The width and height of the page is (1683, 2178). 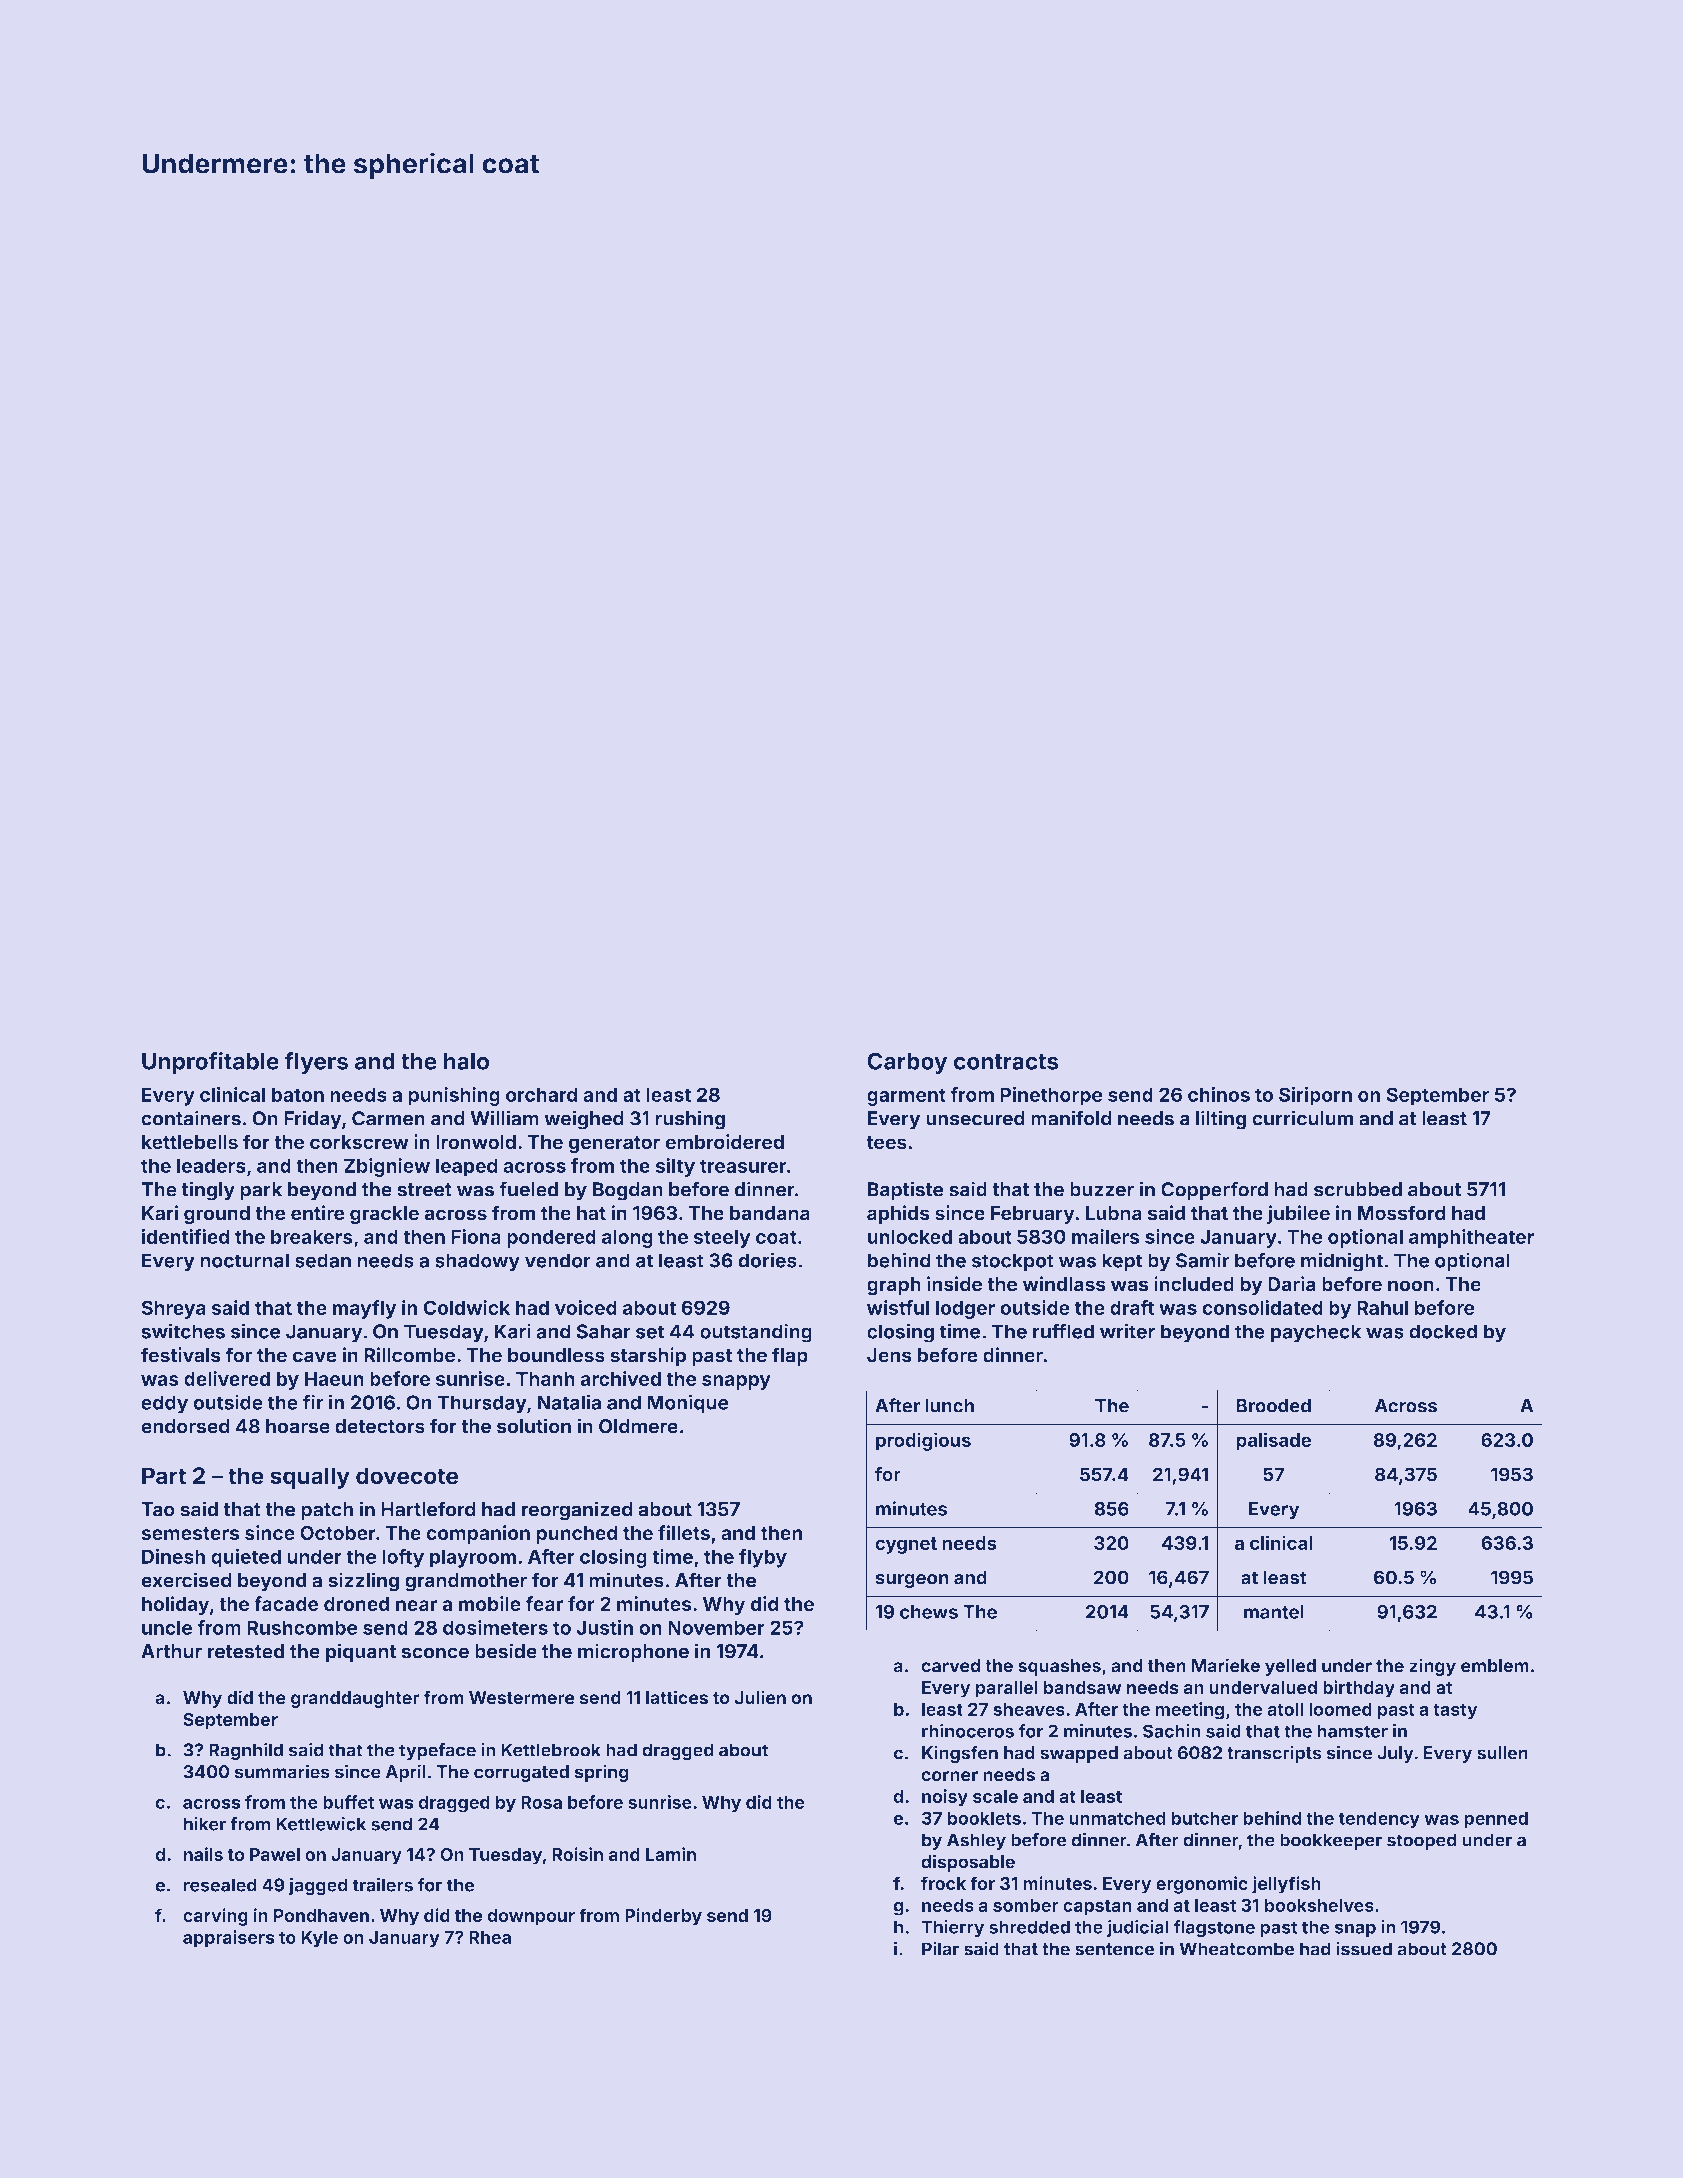 What do you see at coordinates (690, 1120) in the page?
I see `rushing` at bounding box center [690, 1120].
